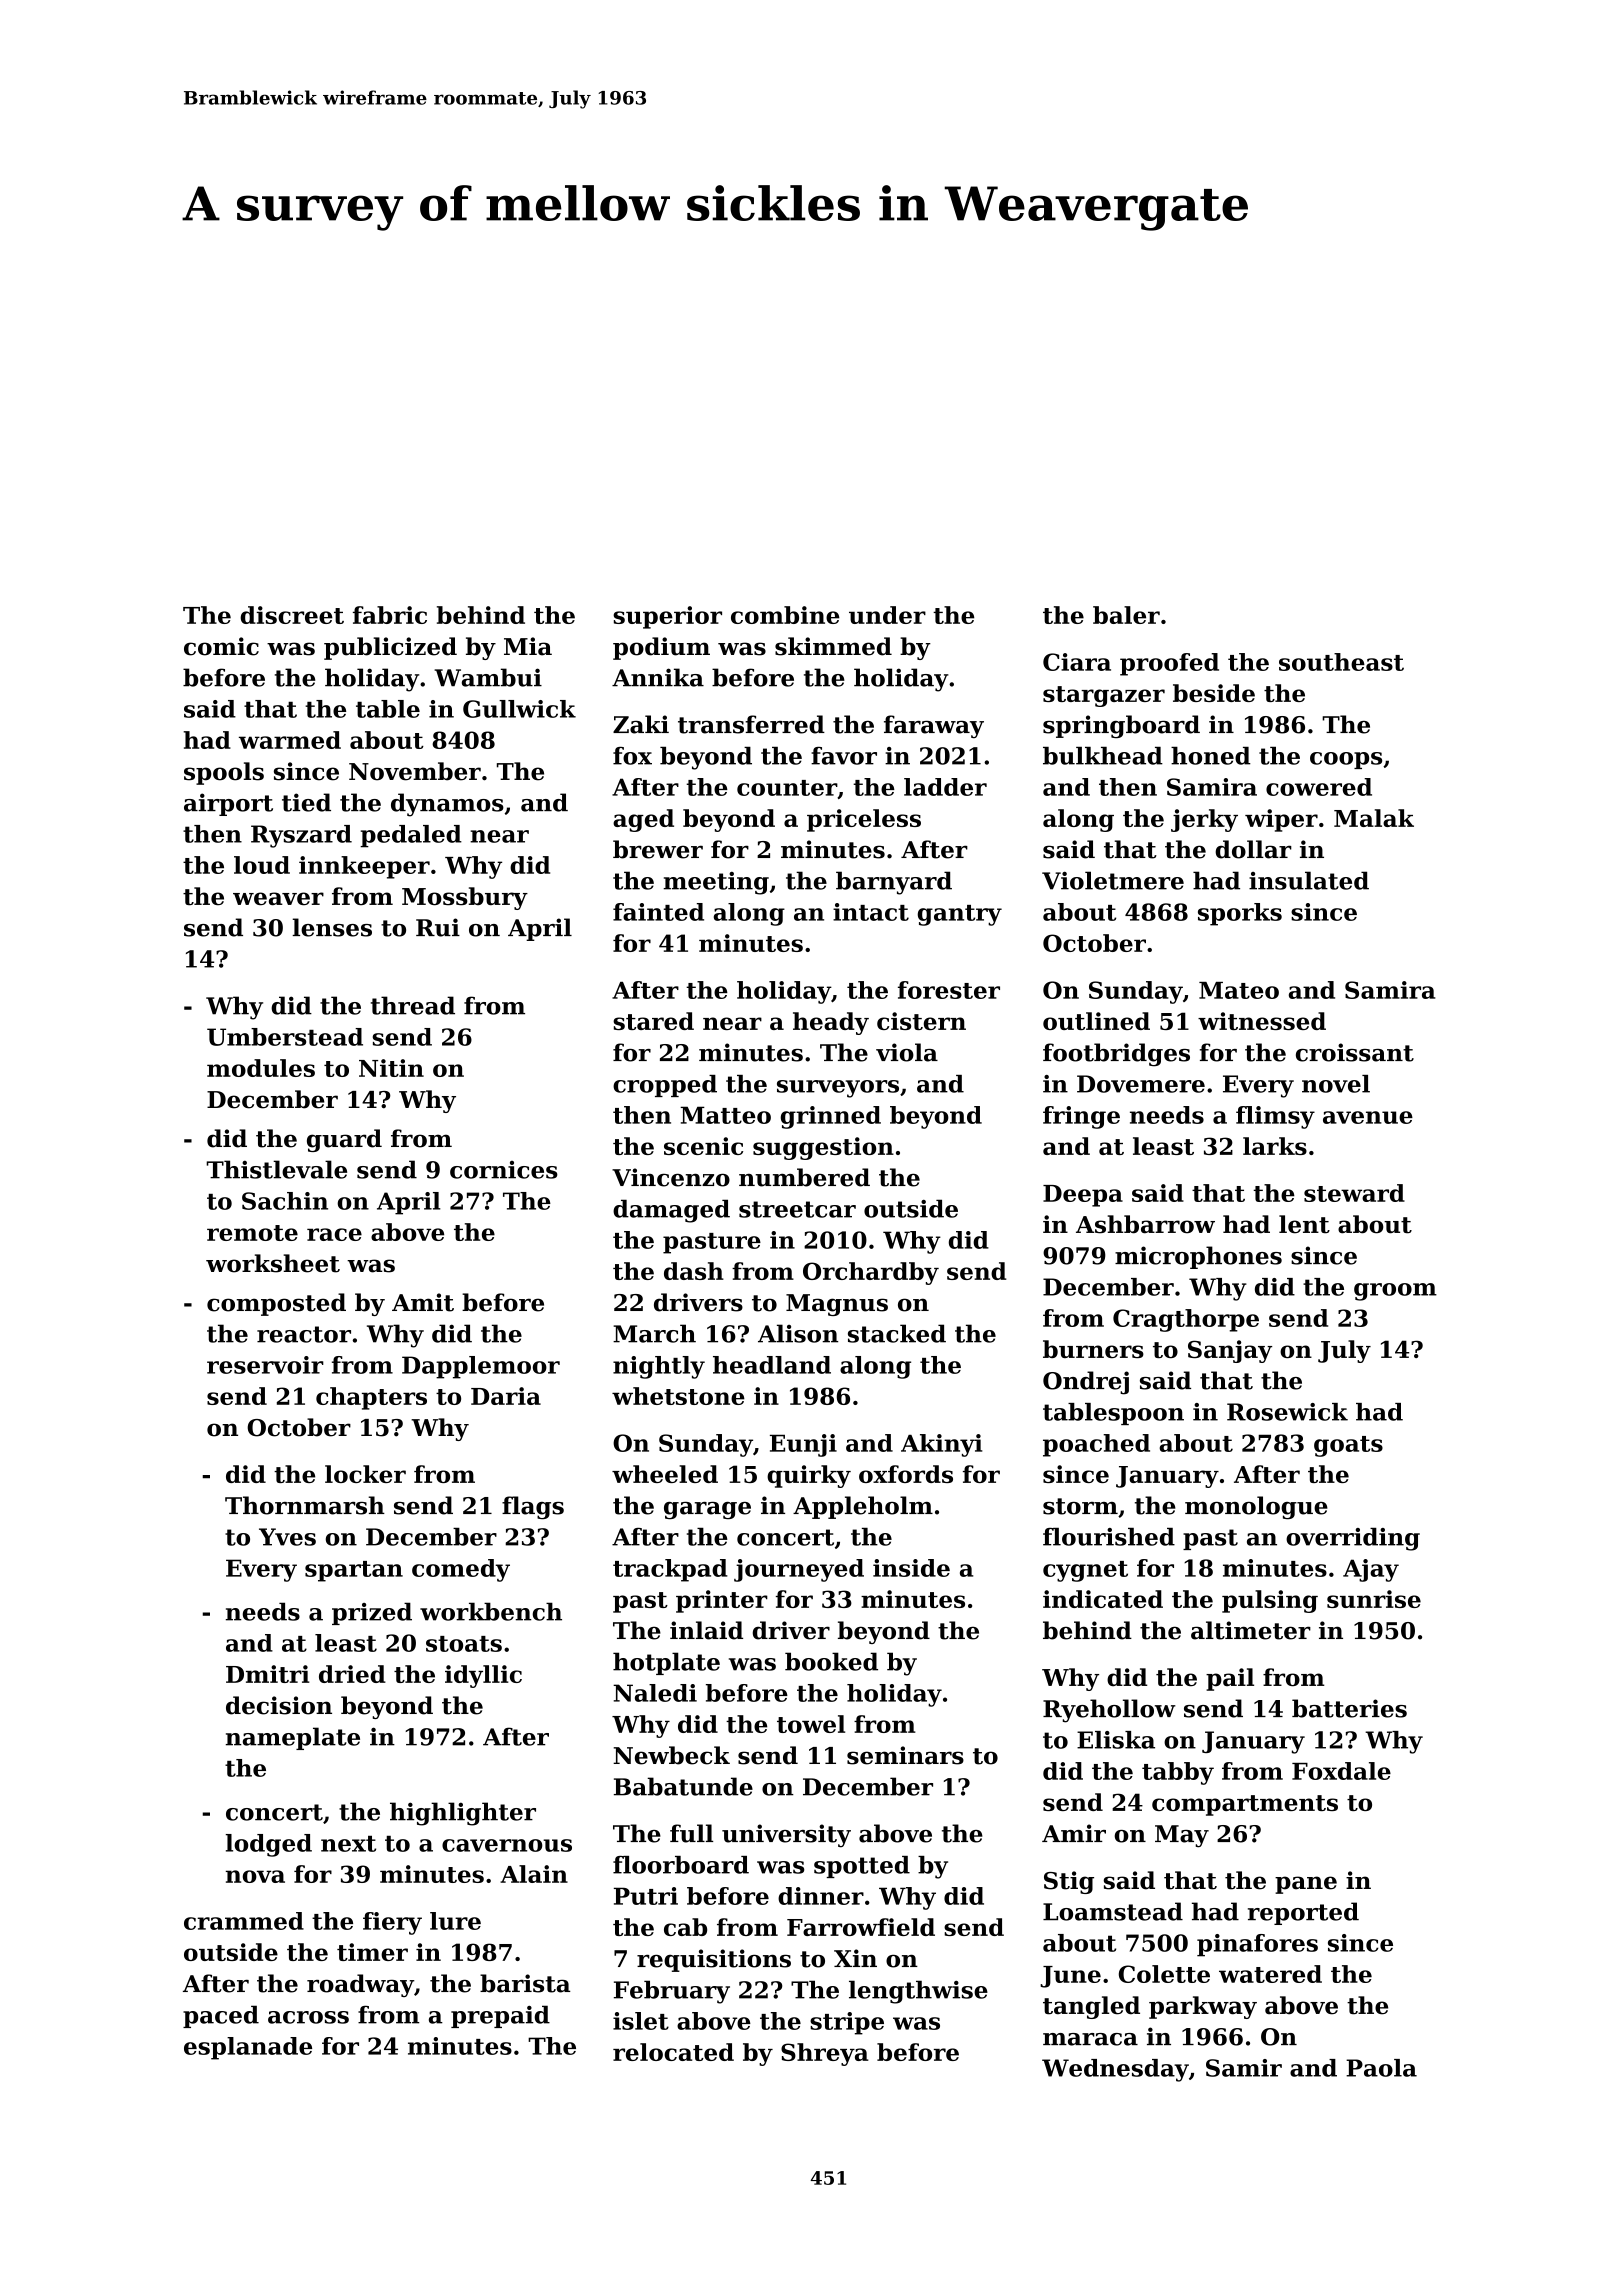  I want to click on Dovemere, so click(1141, 1084).
